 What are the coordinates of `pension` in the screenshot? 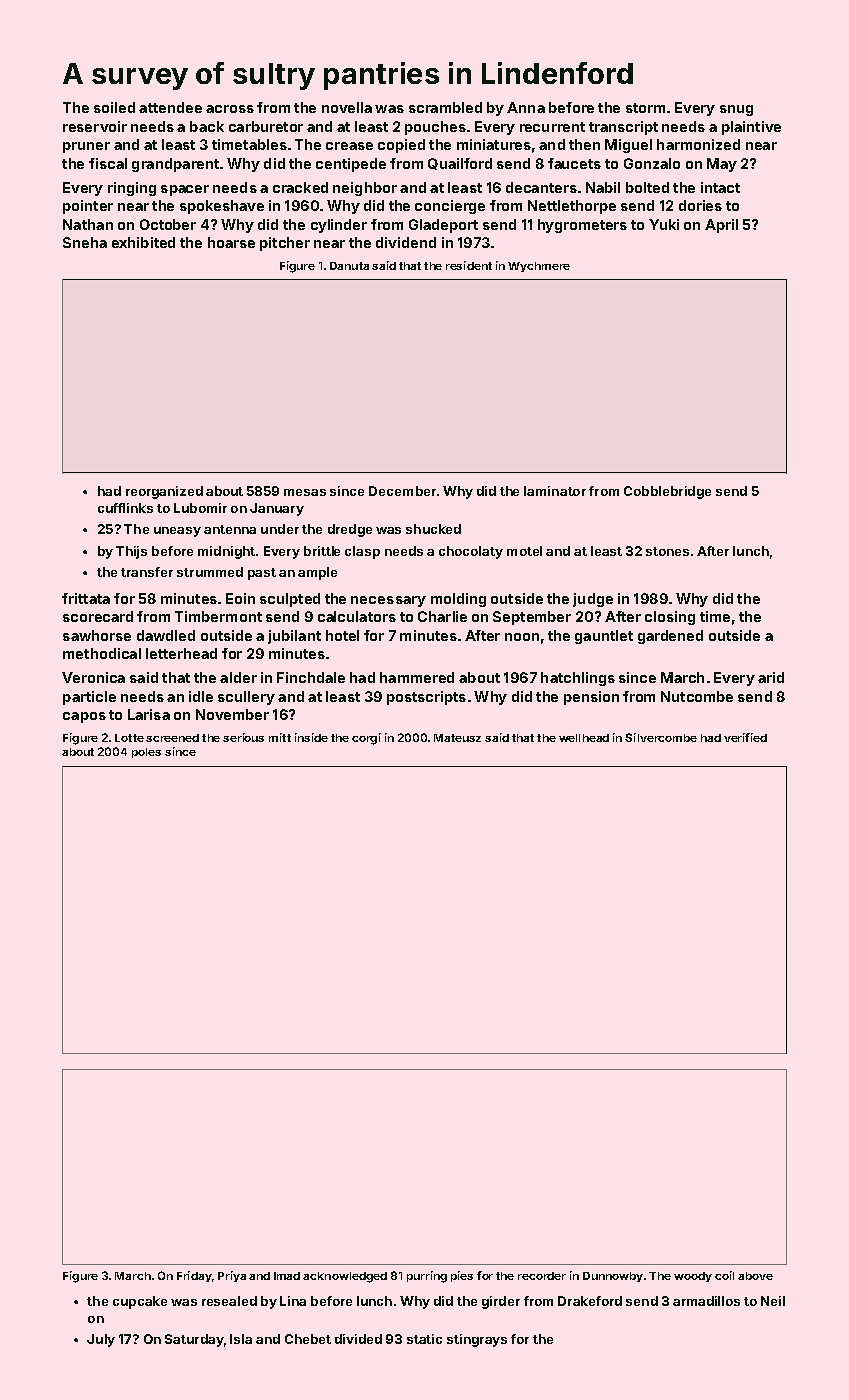 It's located at (591, 698).
